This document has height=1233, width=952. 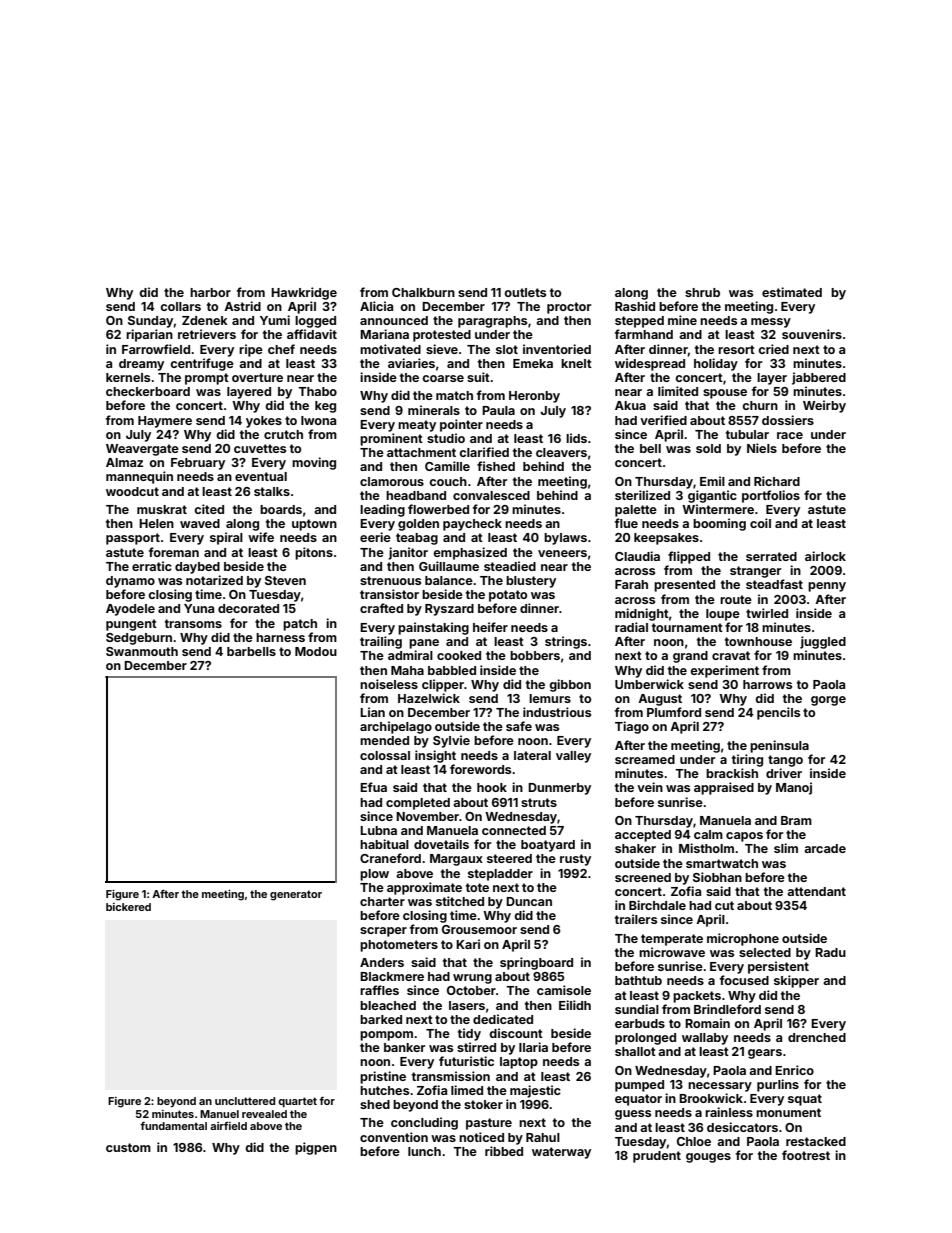 What do you see at coordinates (731, 655) in the document?
I see `cravat` at bounding box center [731, 655].
